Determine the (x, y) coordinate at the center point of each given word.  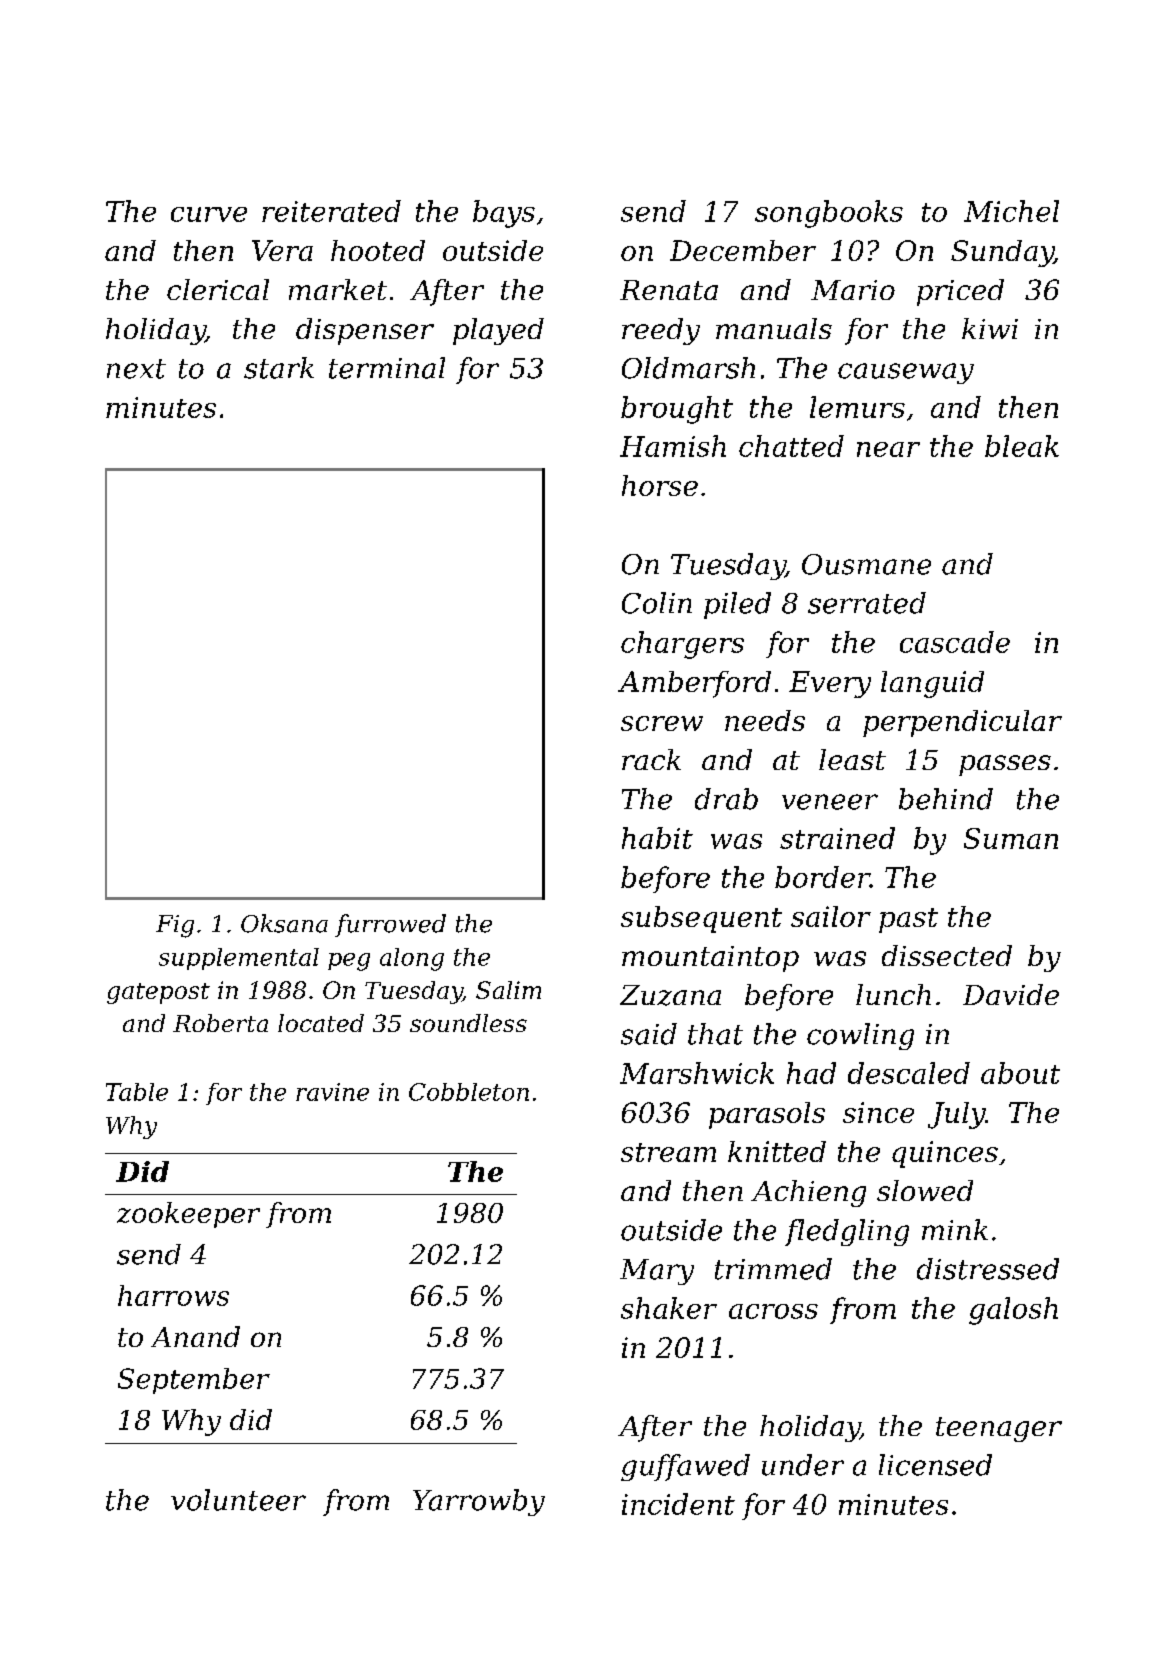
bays (504, 214)
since (878, 1112)
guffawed (685, 1467)
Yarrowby (479, 1502)
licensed (935, 1465)
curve (209, 214)
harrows (173, 1295)
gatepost (158, 993)
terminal (387, 368)
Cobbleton (469, 1092)
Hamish (673, 446)
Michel (1011, 211)
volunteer (238, 1500)
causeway (906, 373)
